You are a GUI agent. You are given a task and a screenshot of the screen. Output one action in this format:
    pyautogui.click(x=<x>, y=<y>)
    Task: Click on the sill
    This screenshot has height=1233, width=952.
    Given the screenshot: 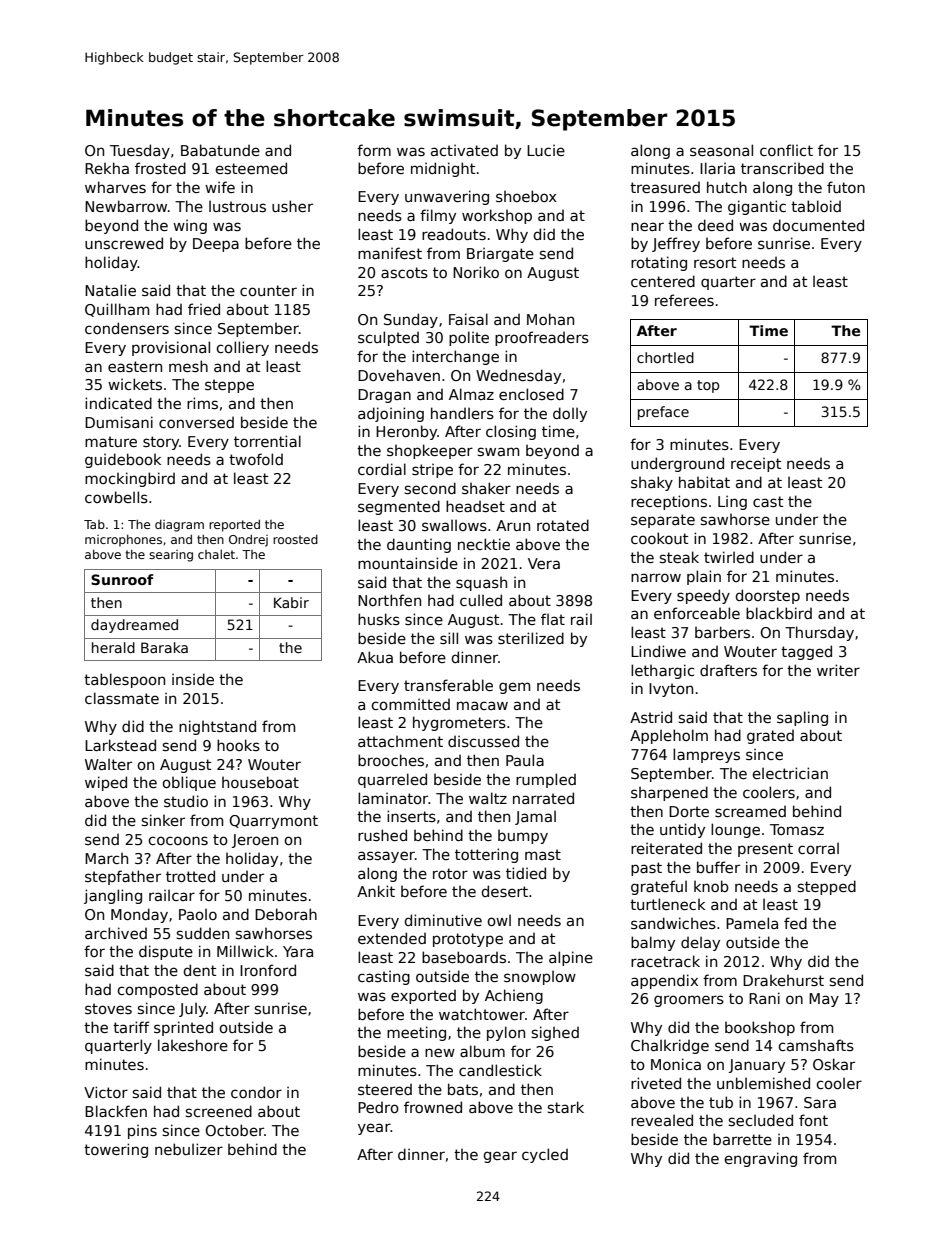 What is the action you would take?
    pyautogui.click(x=449, y=638)
